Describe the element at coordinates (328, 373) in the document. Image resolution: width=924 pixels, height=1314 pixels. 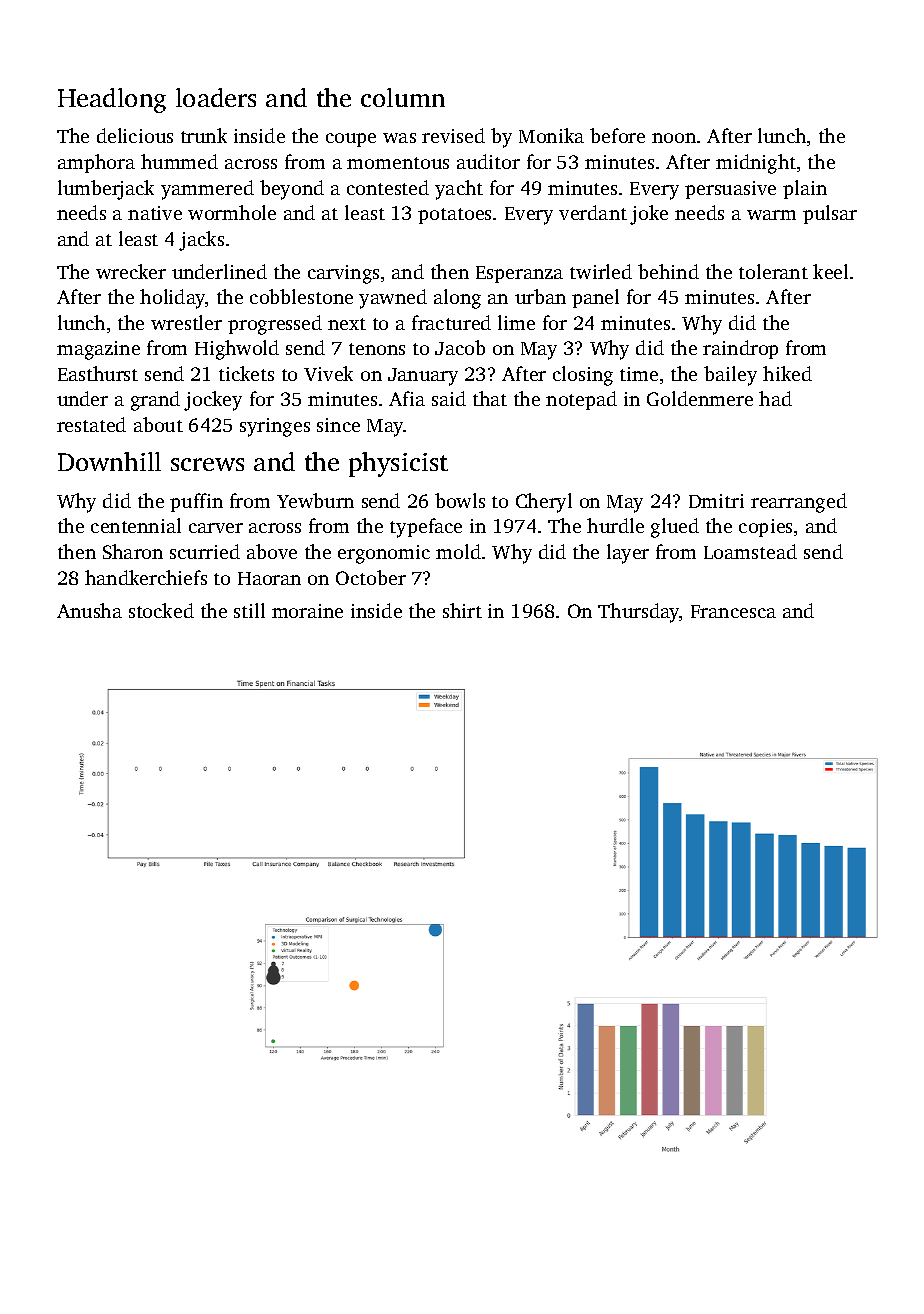
I see `Vivek` at that location.
